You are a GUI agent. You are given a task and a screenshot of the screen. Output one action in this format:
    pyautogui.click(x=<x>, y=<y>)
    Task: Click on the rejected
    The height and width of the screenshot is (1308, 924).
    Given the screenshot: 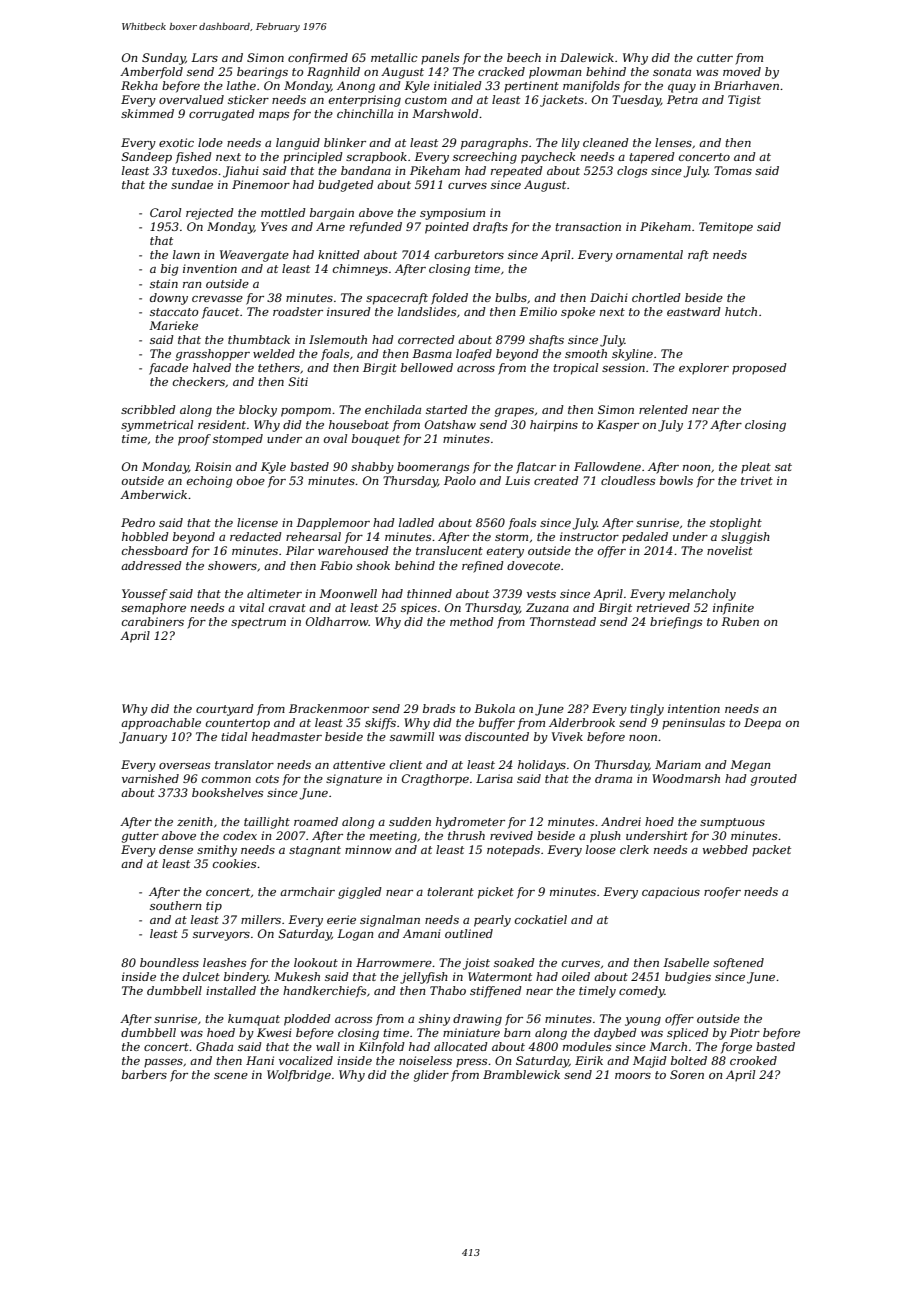 What is the action you would take?
    pyautogui.click(x=210, y=214)
